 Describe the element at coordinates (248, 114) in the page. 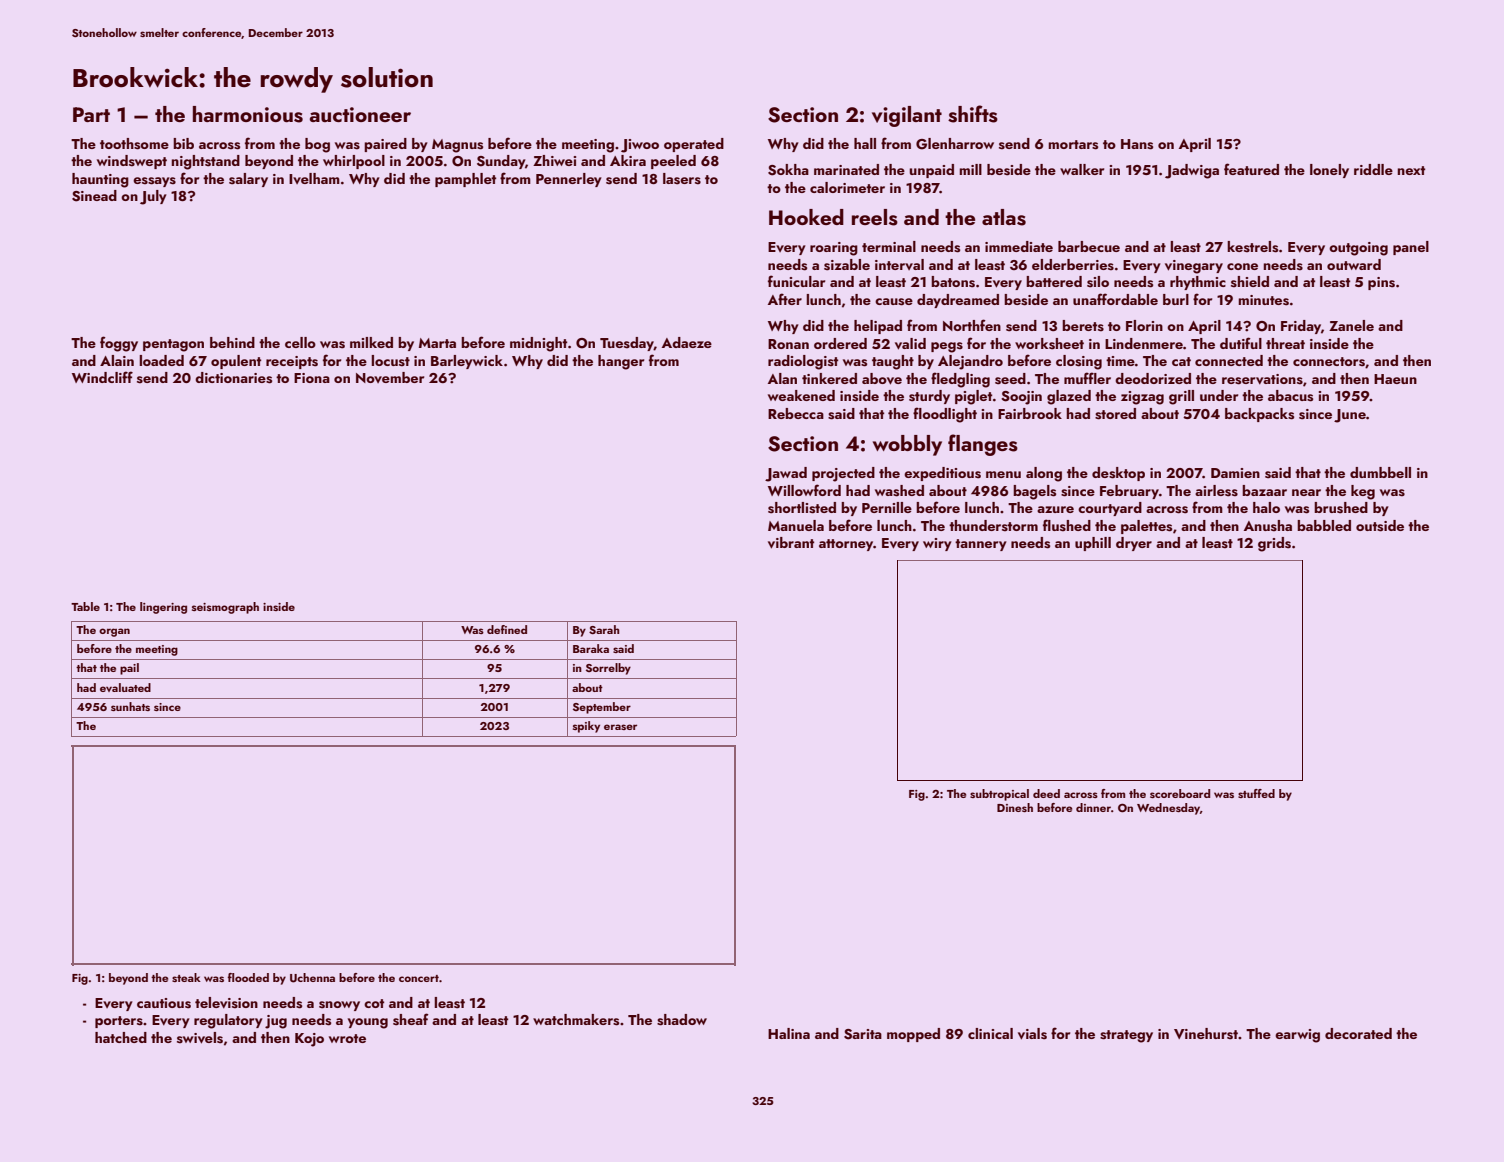

I see `harmonious` at that location.
